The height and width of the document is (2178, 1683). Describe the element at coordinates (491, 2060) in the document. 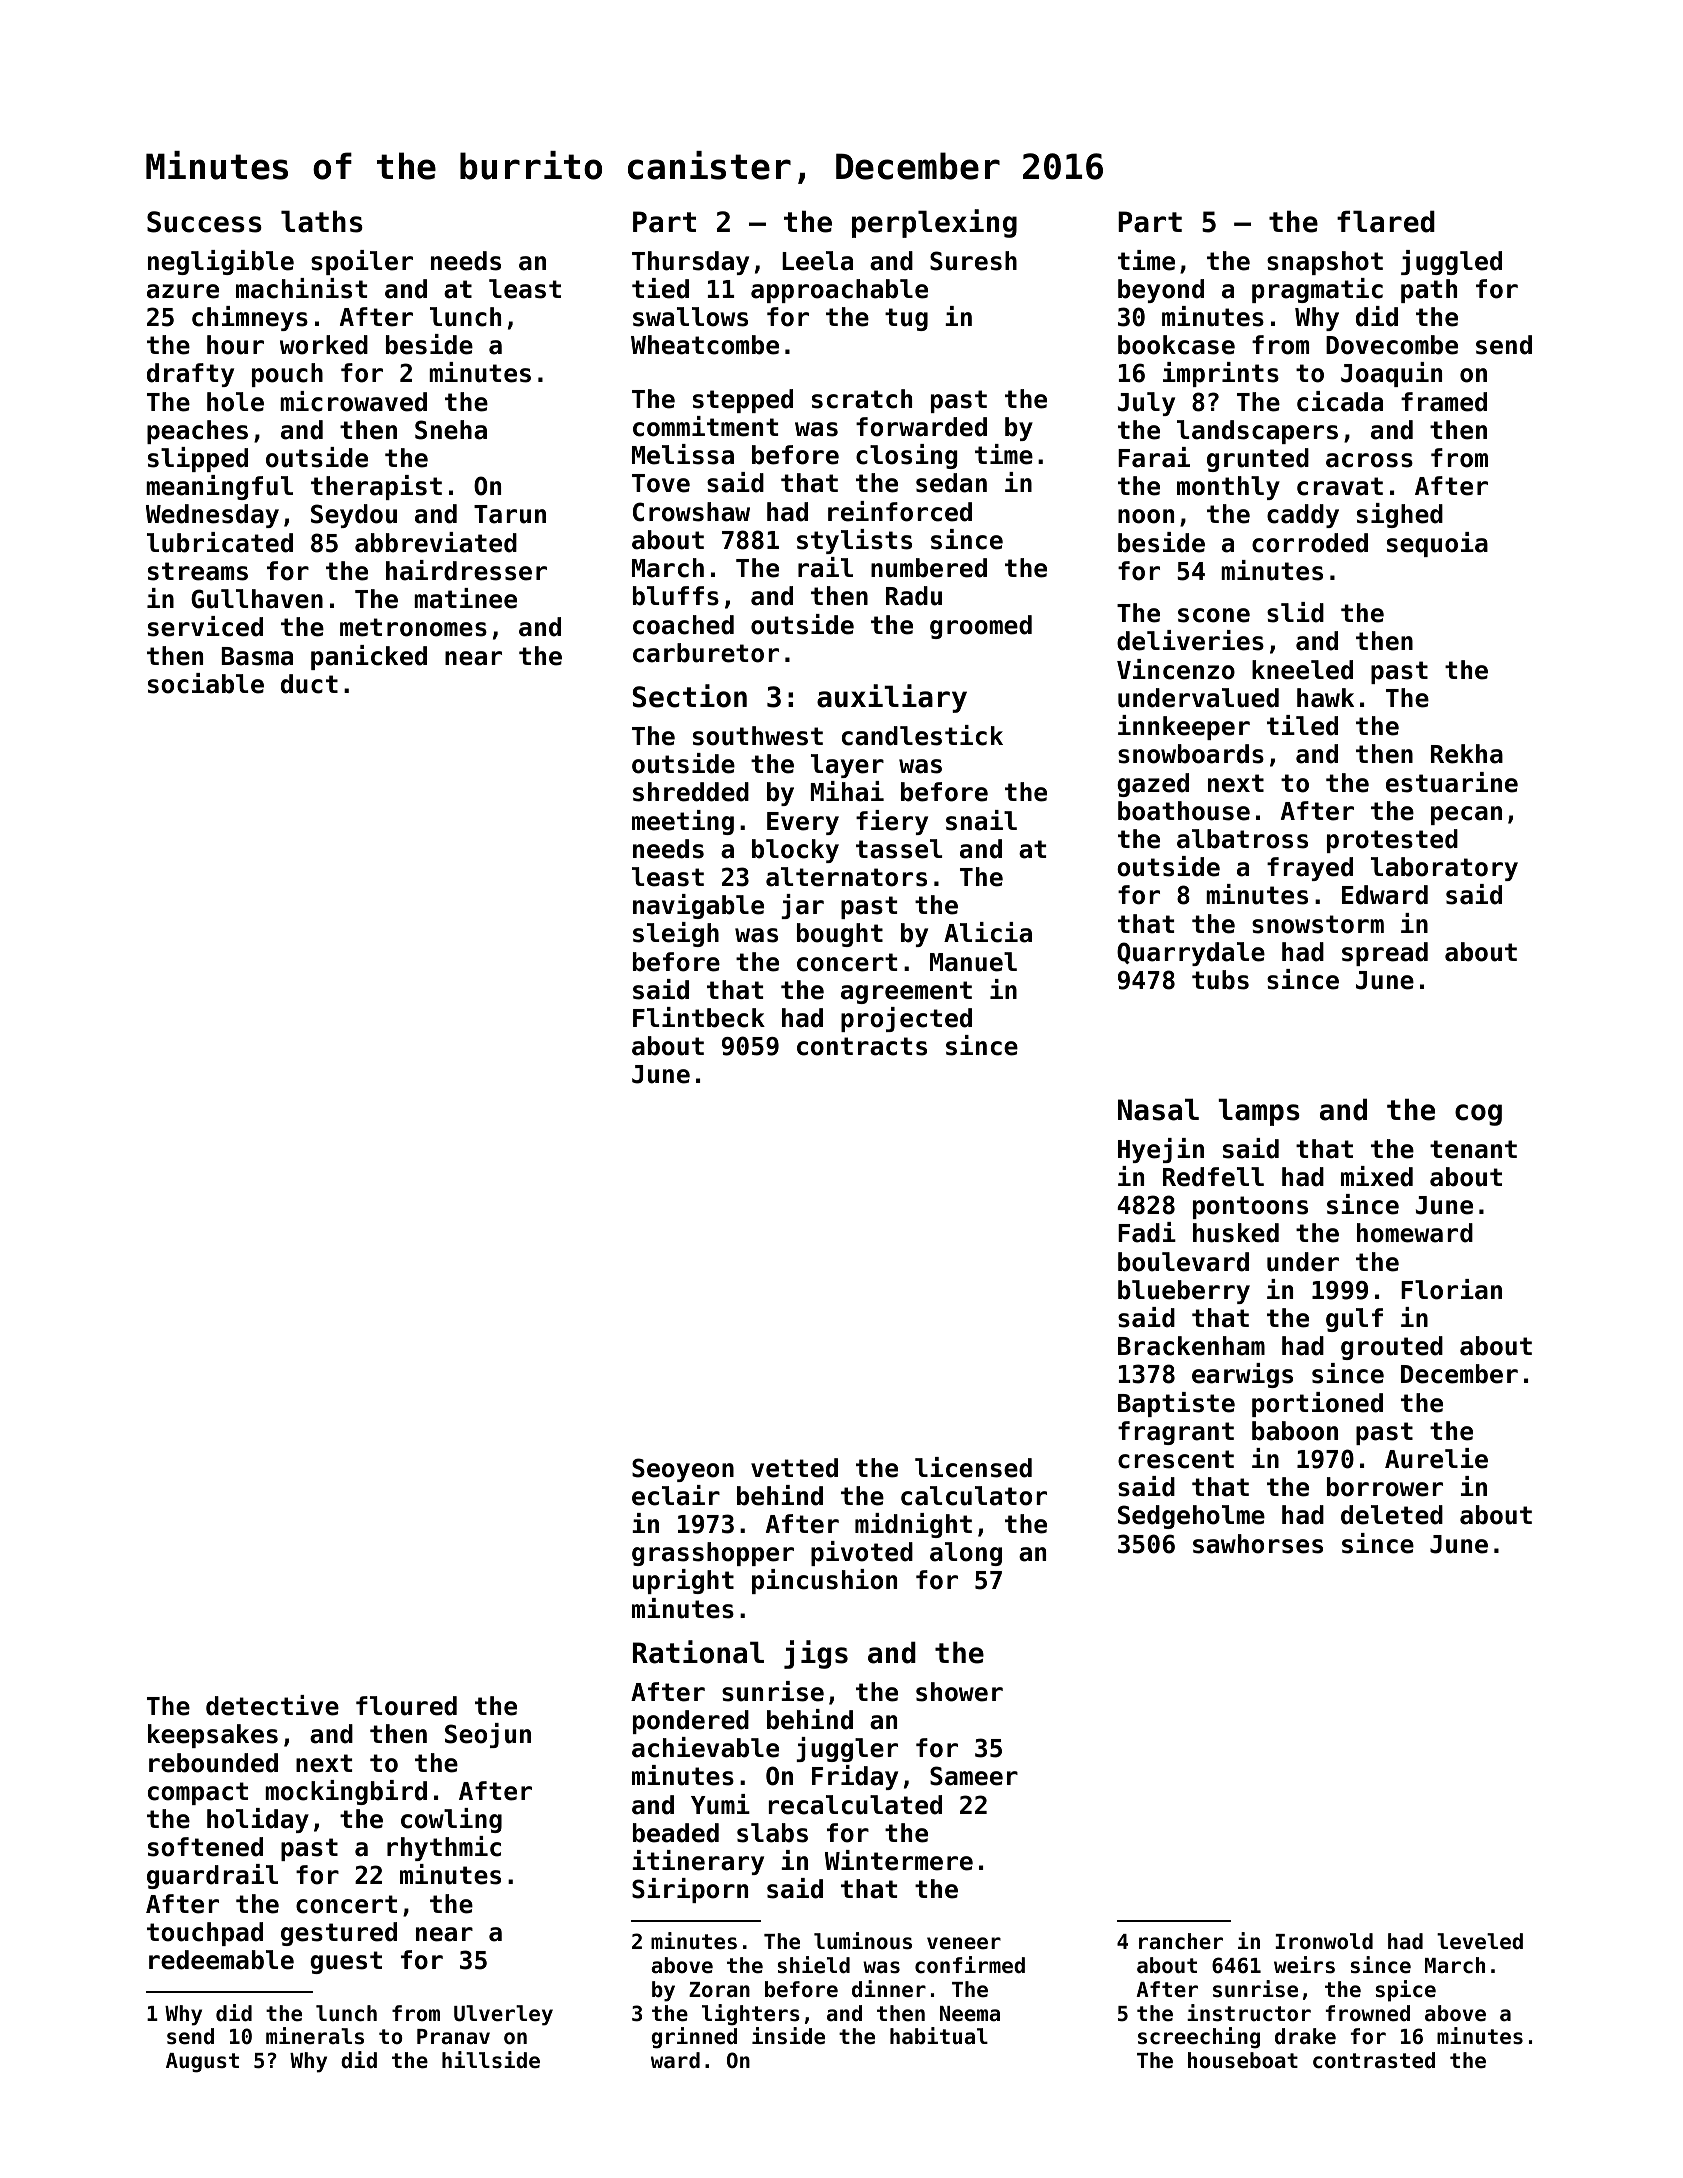

I see `hillside` at that location.
